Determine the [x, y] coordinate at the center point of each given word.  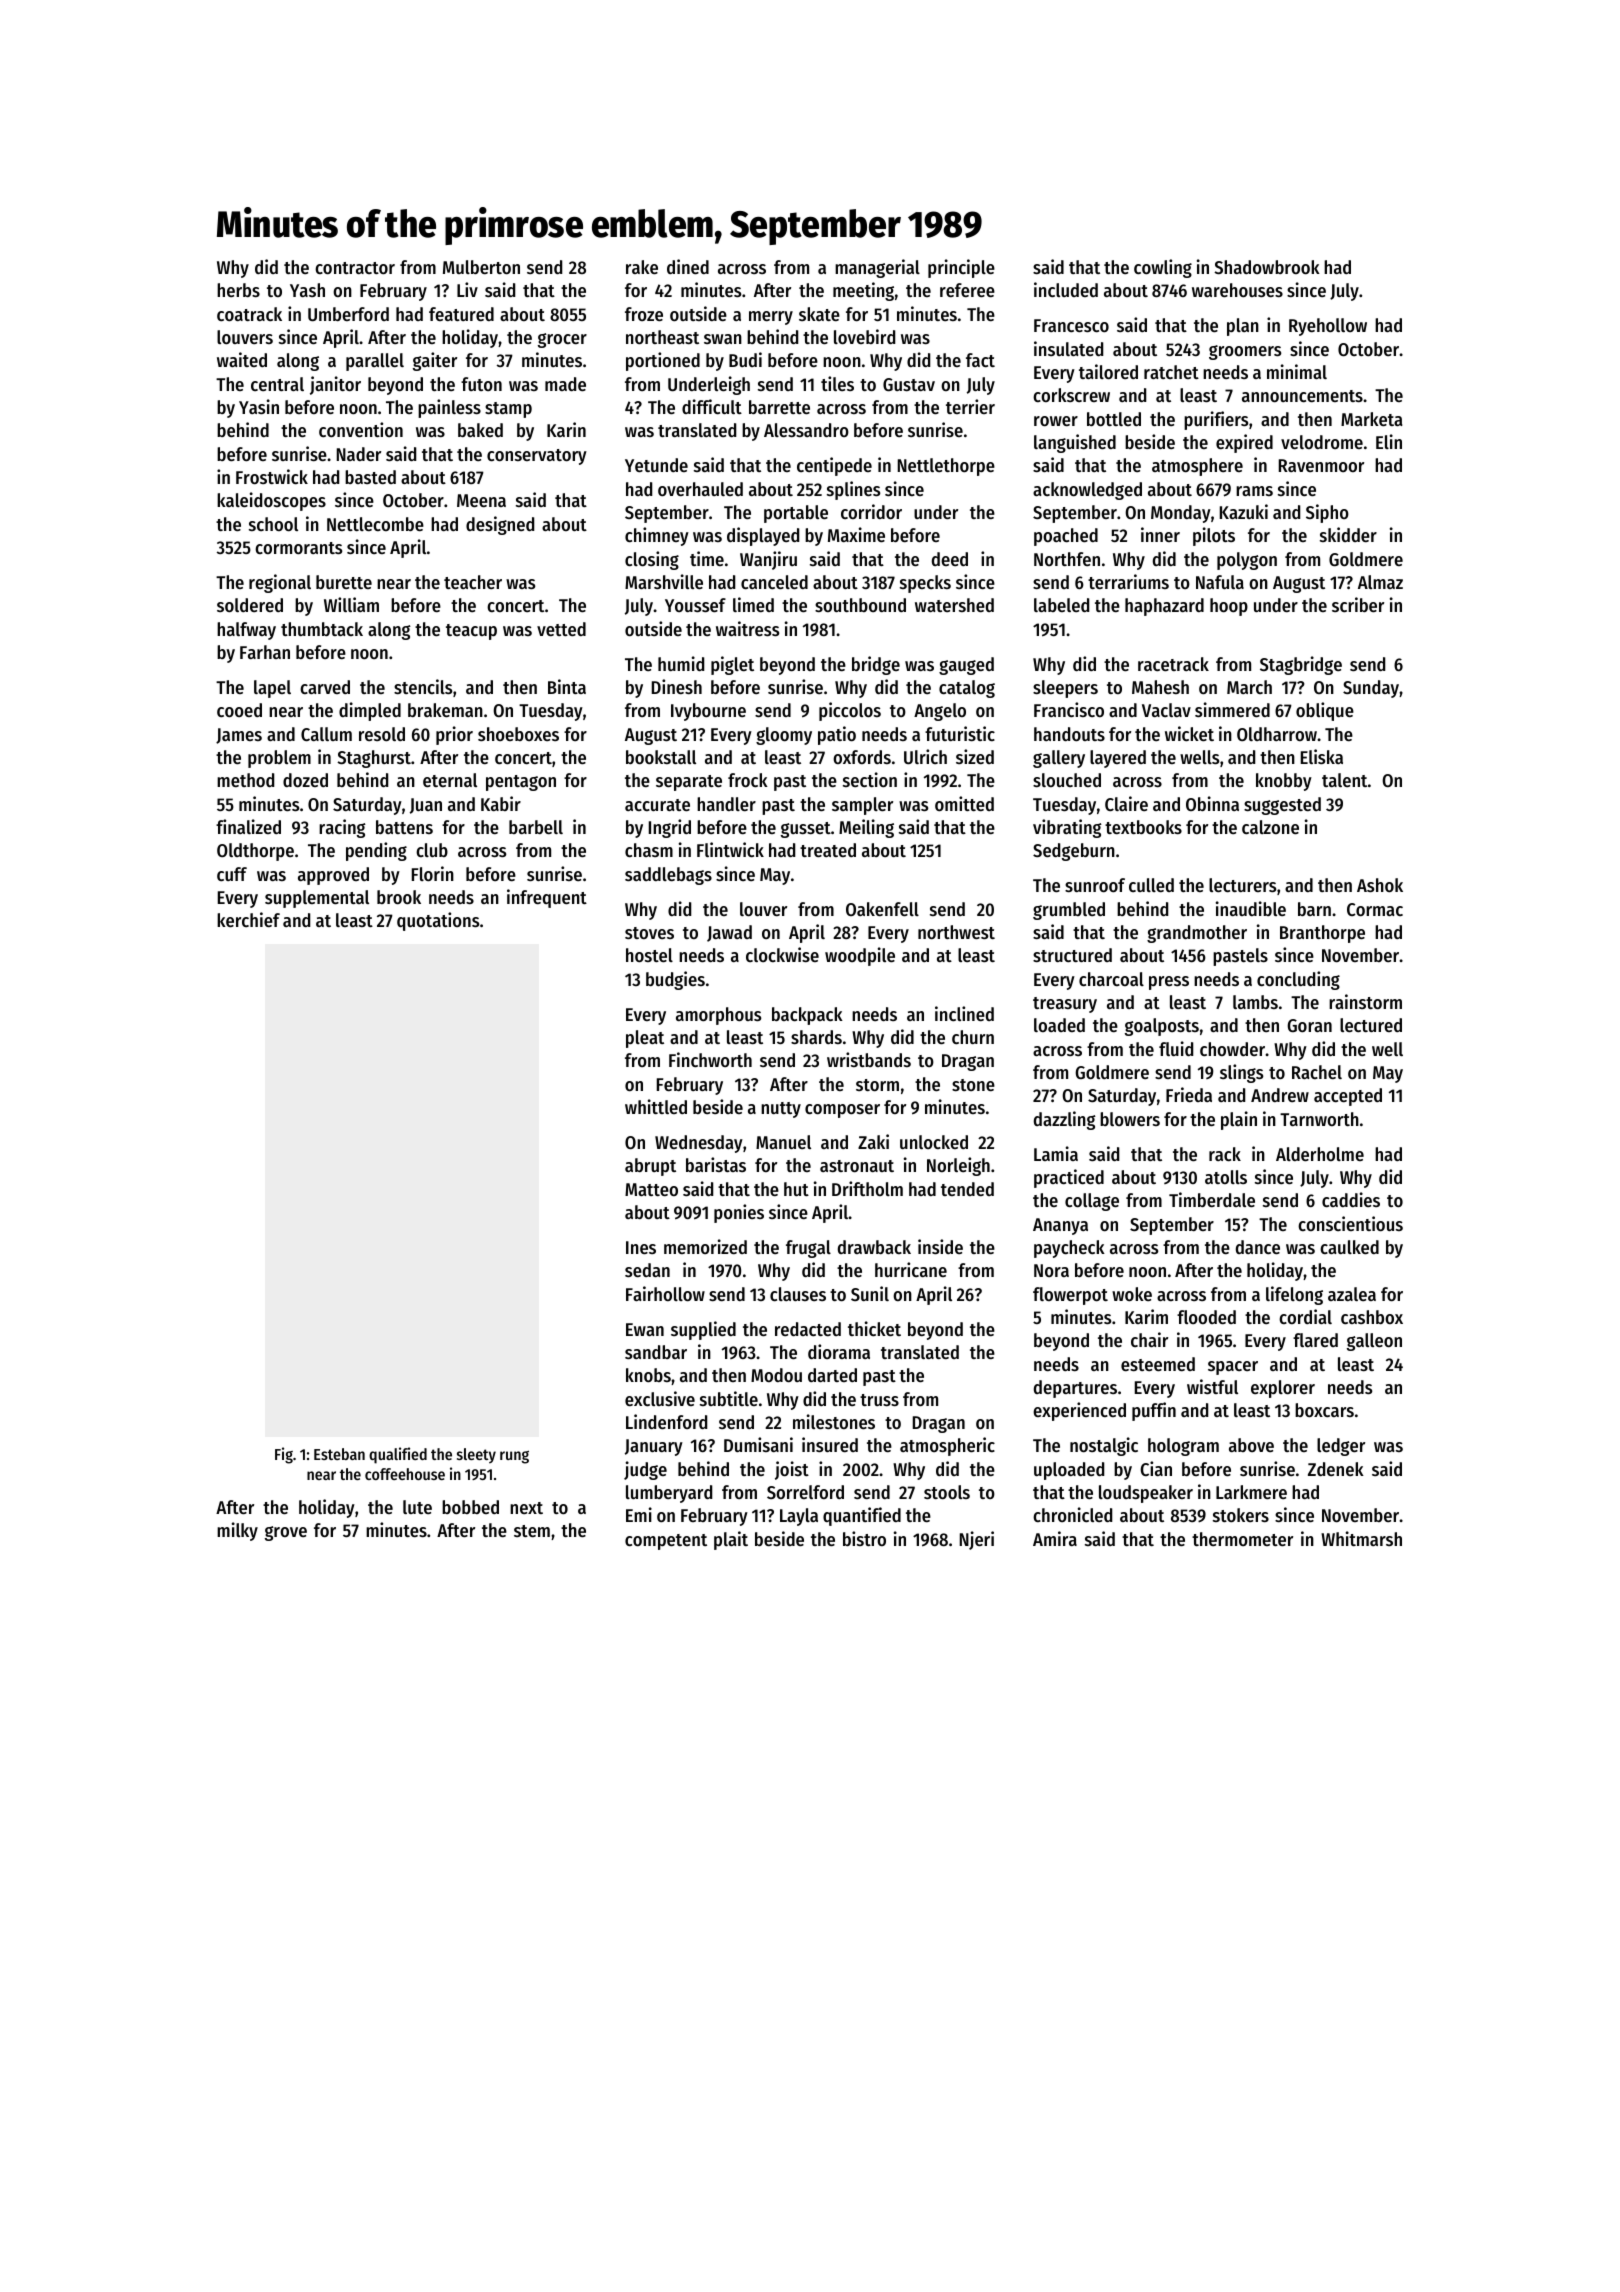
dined [688, 266]
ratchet [1171, 372]
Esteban [339, 1454]
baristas [716, 1164]
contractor [355, 268]
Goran [1309, 1025]
